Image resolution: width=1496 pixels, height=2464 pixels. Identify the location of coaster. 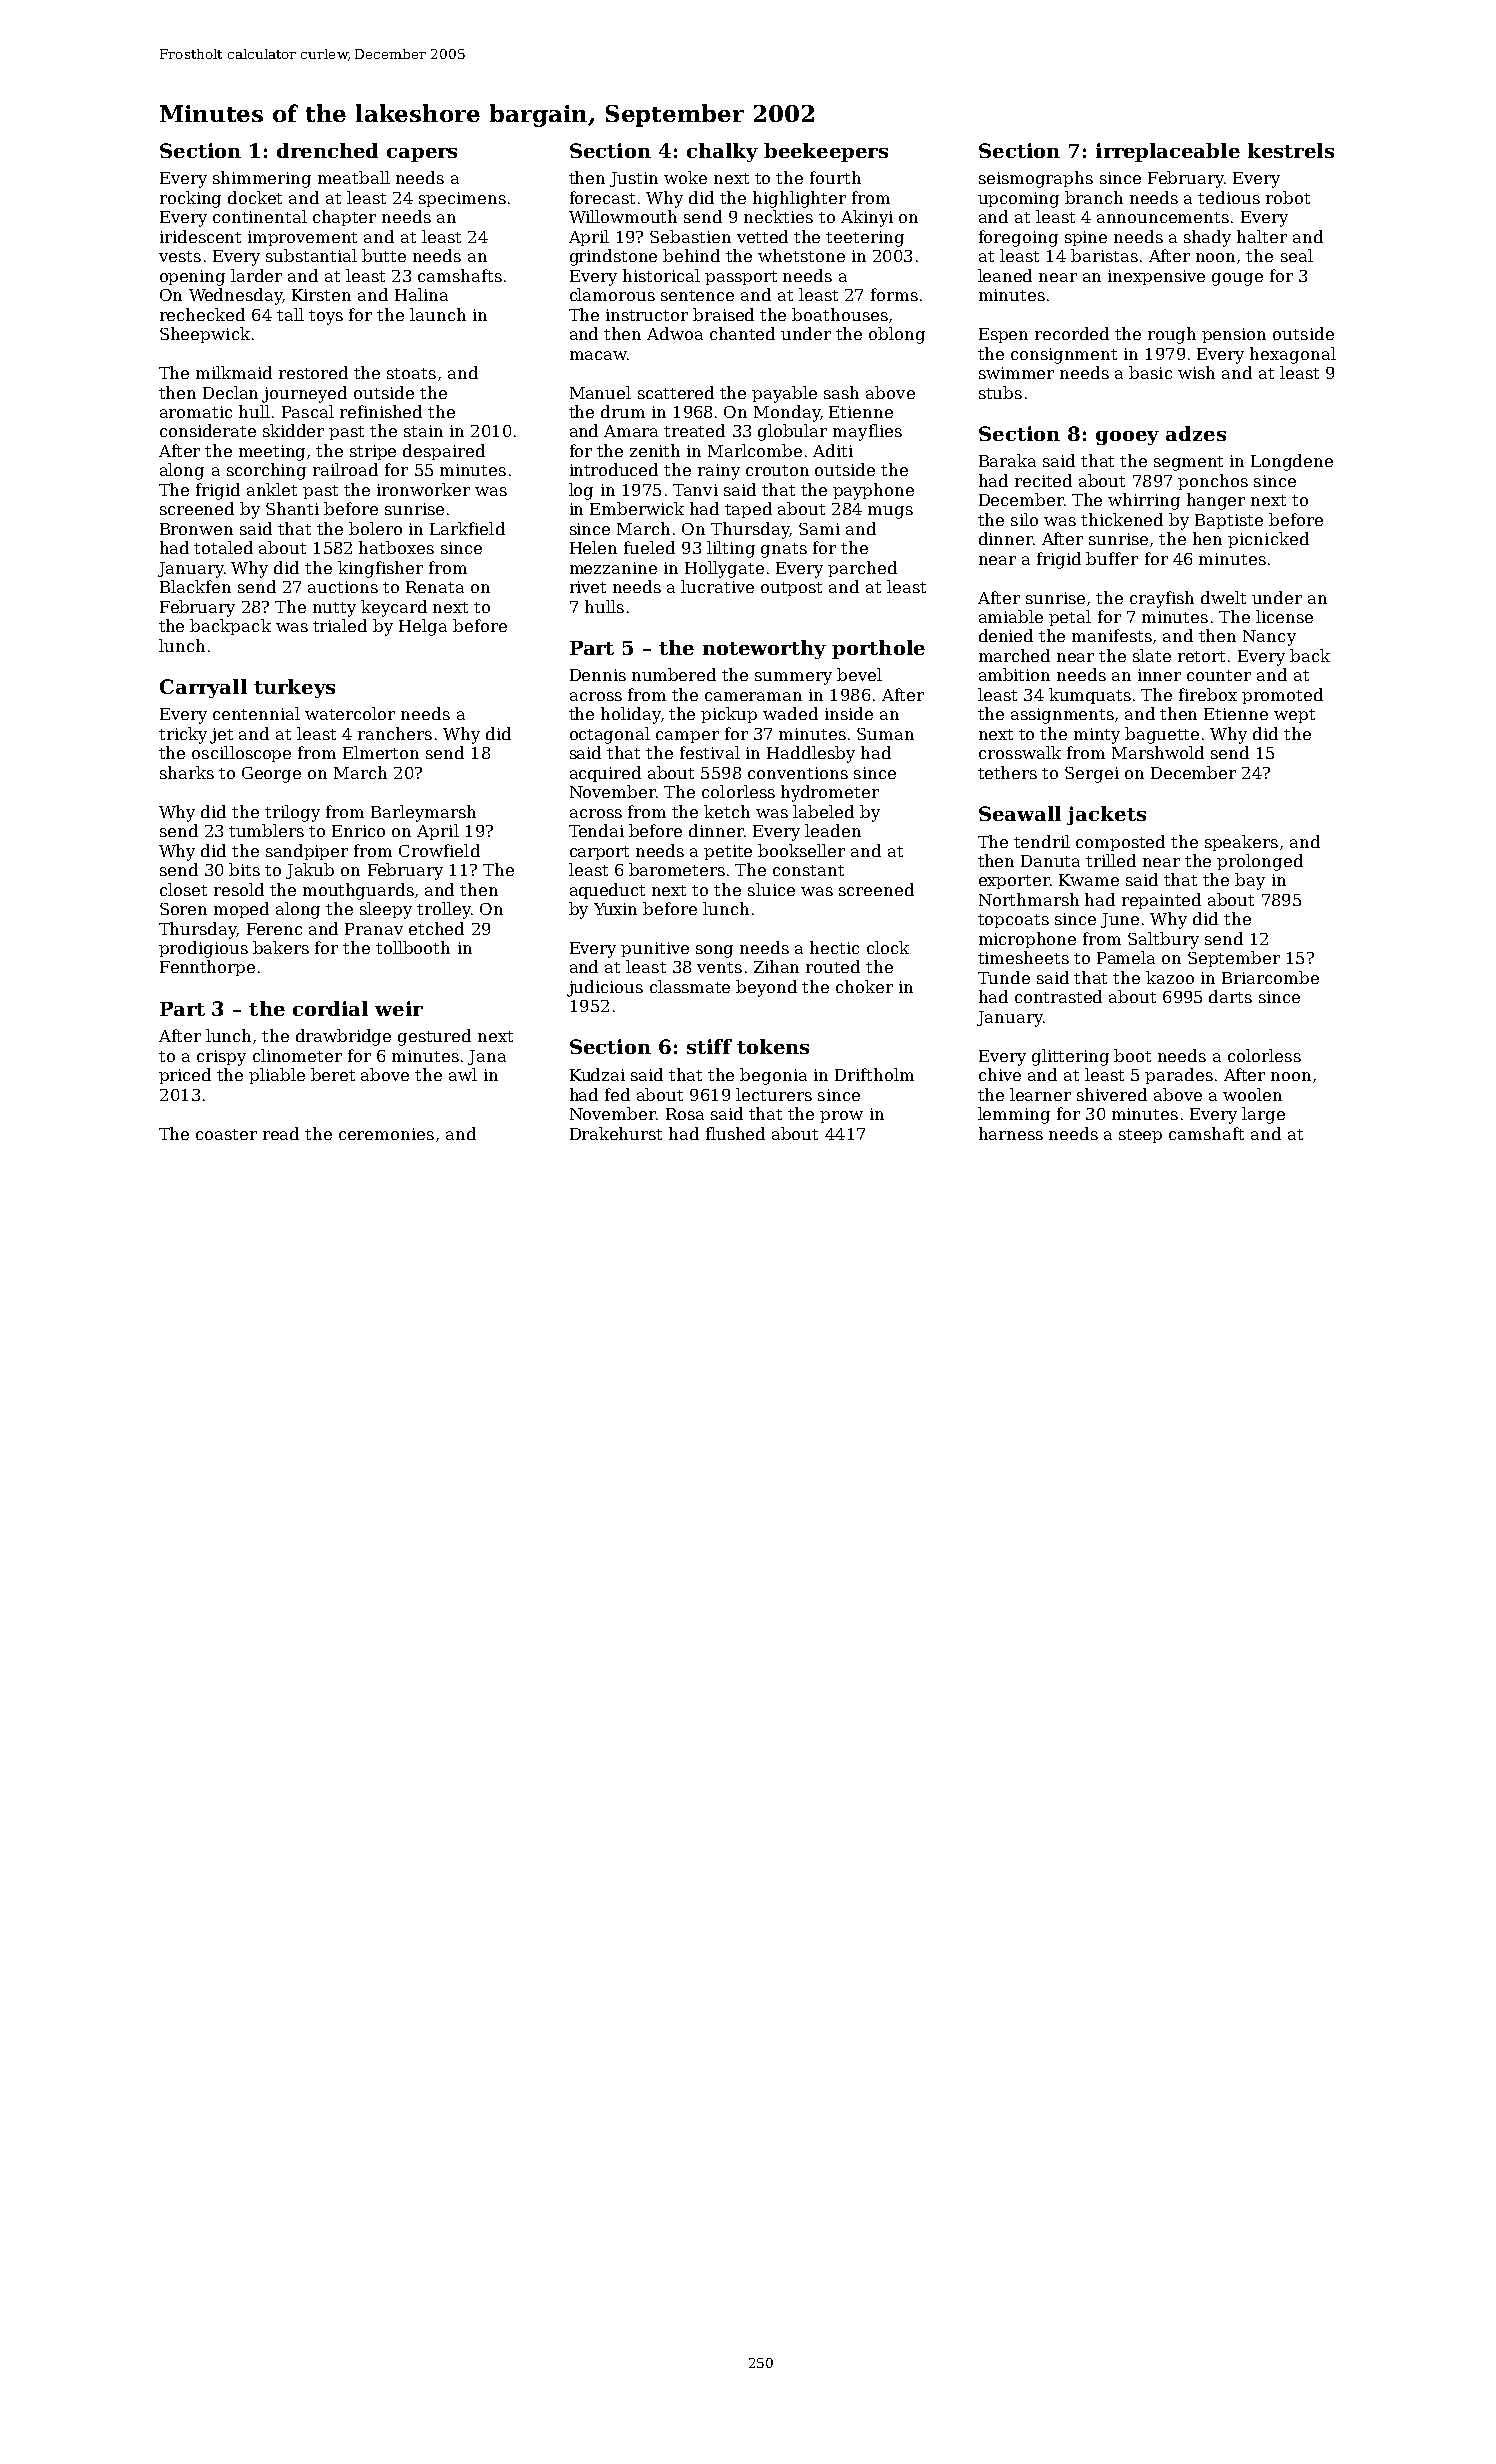
(226, 1134).
